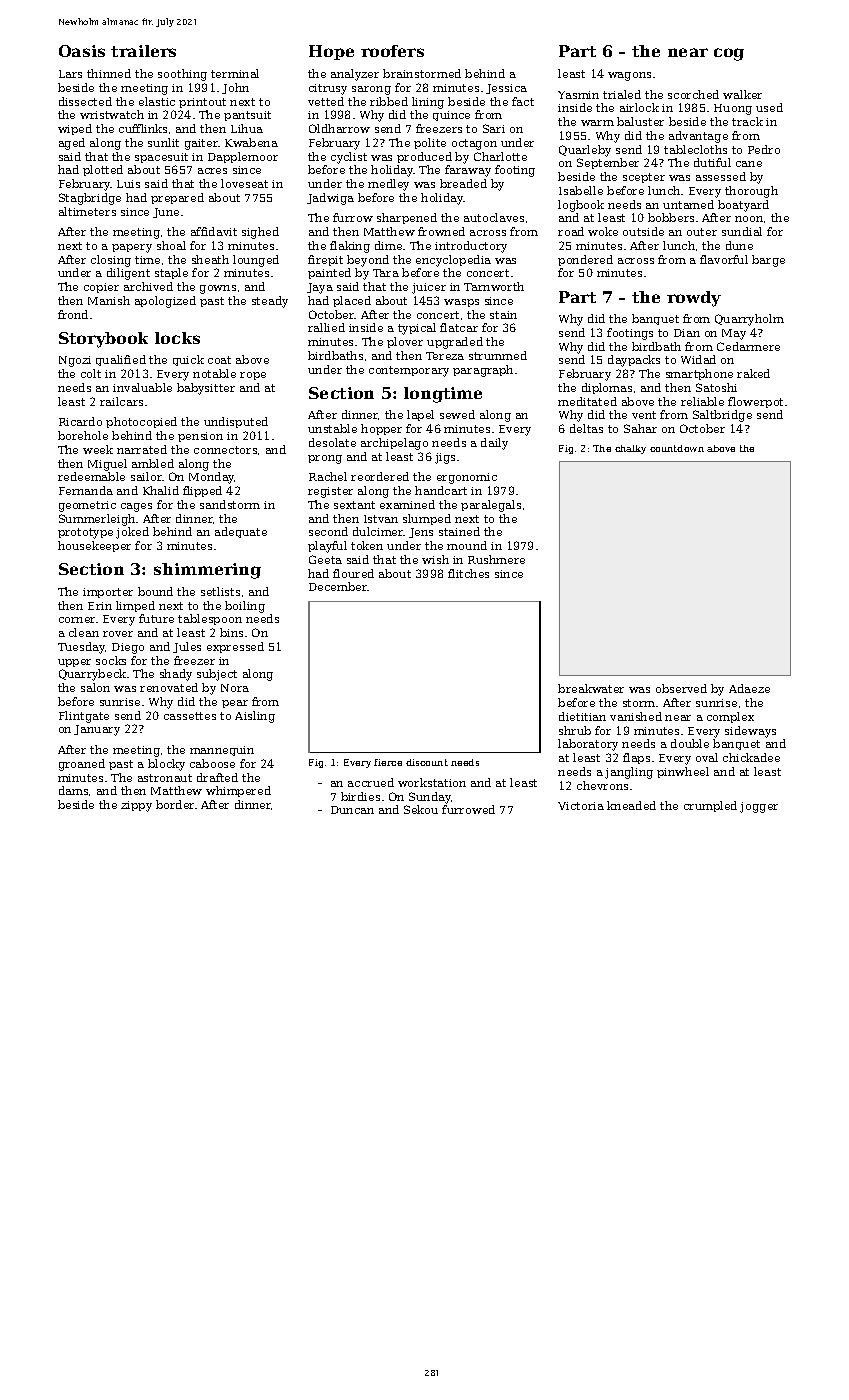 The width and height of the document is (849, 1400). What do you see at coordinates (677, 448) in the document?
I see `countdown` at bounding box center [677, 448].
